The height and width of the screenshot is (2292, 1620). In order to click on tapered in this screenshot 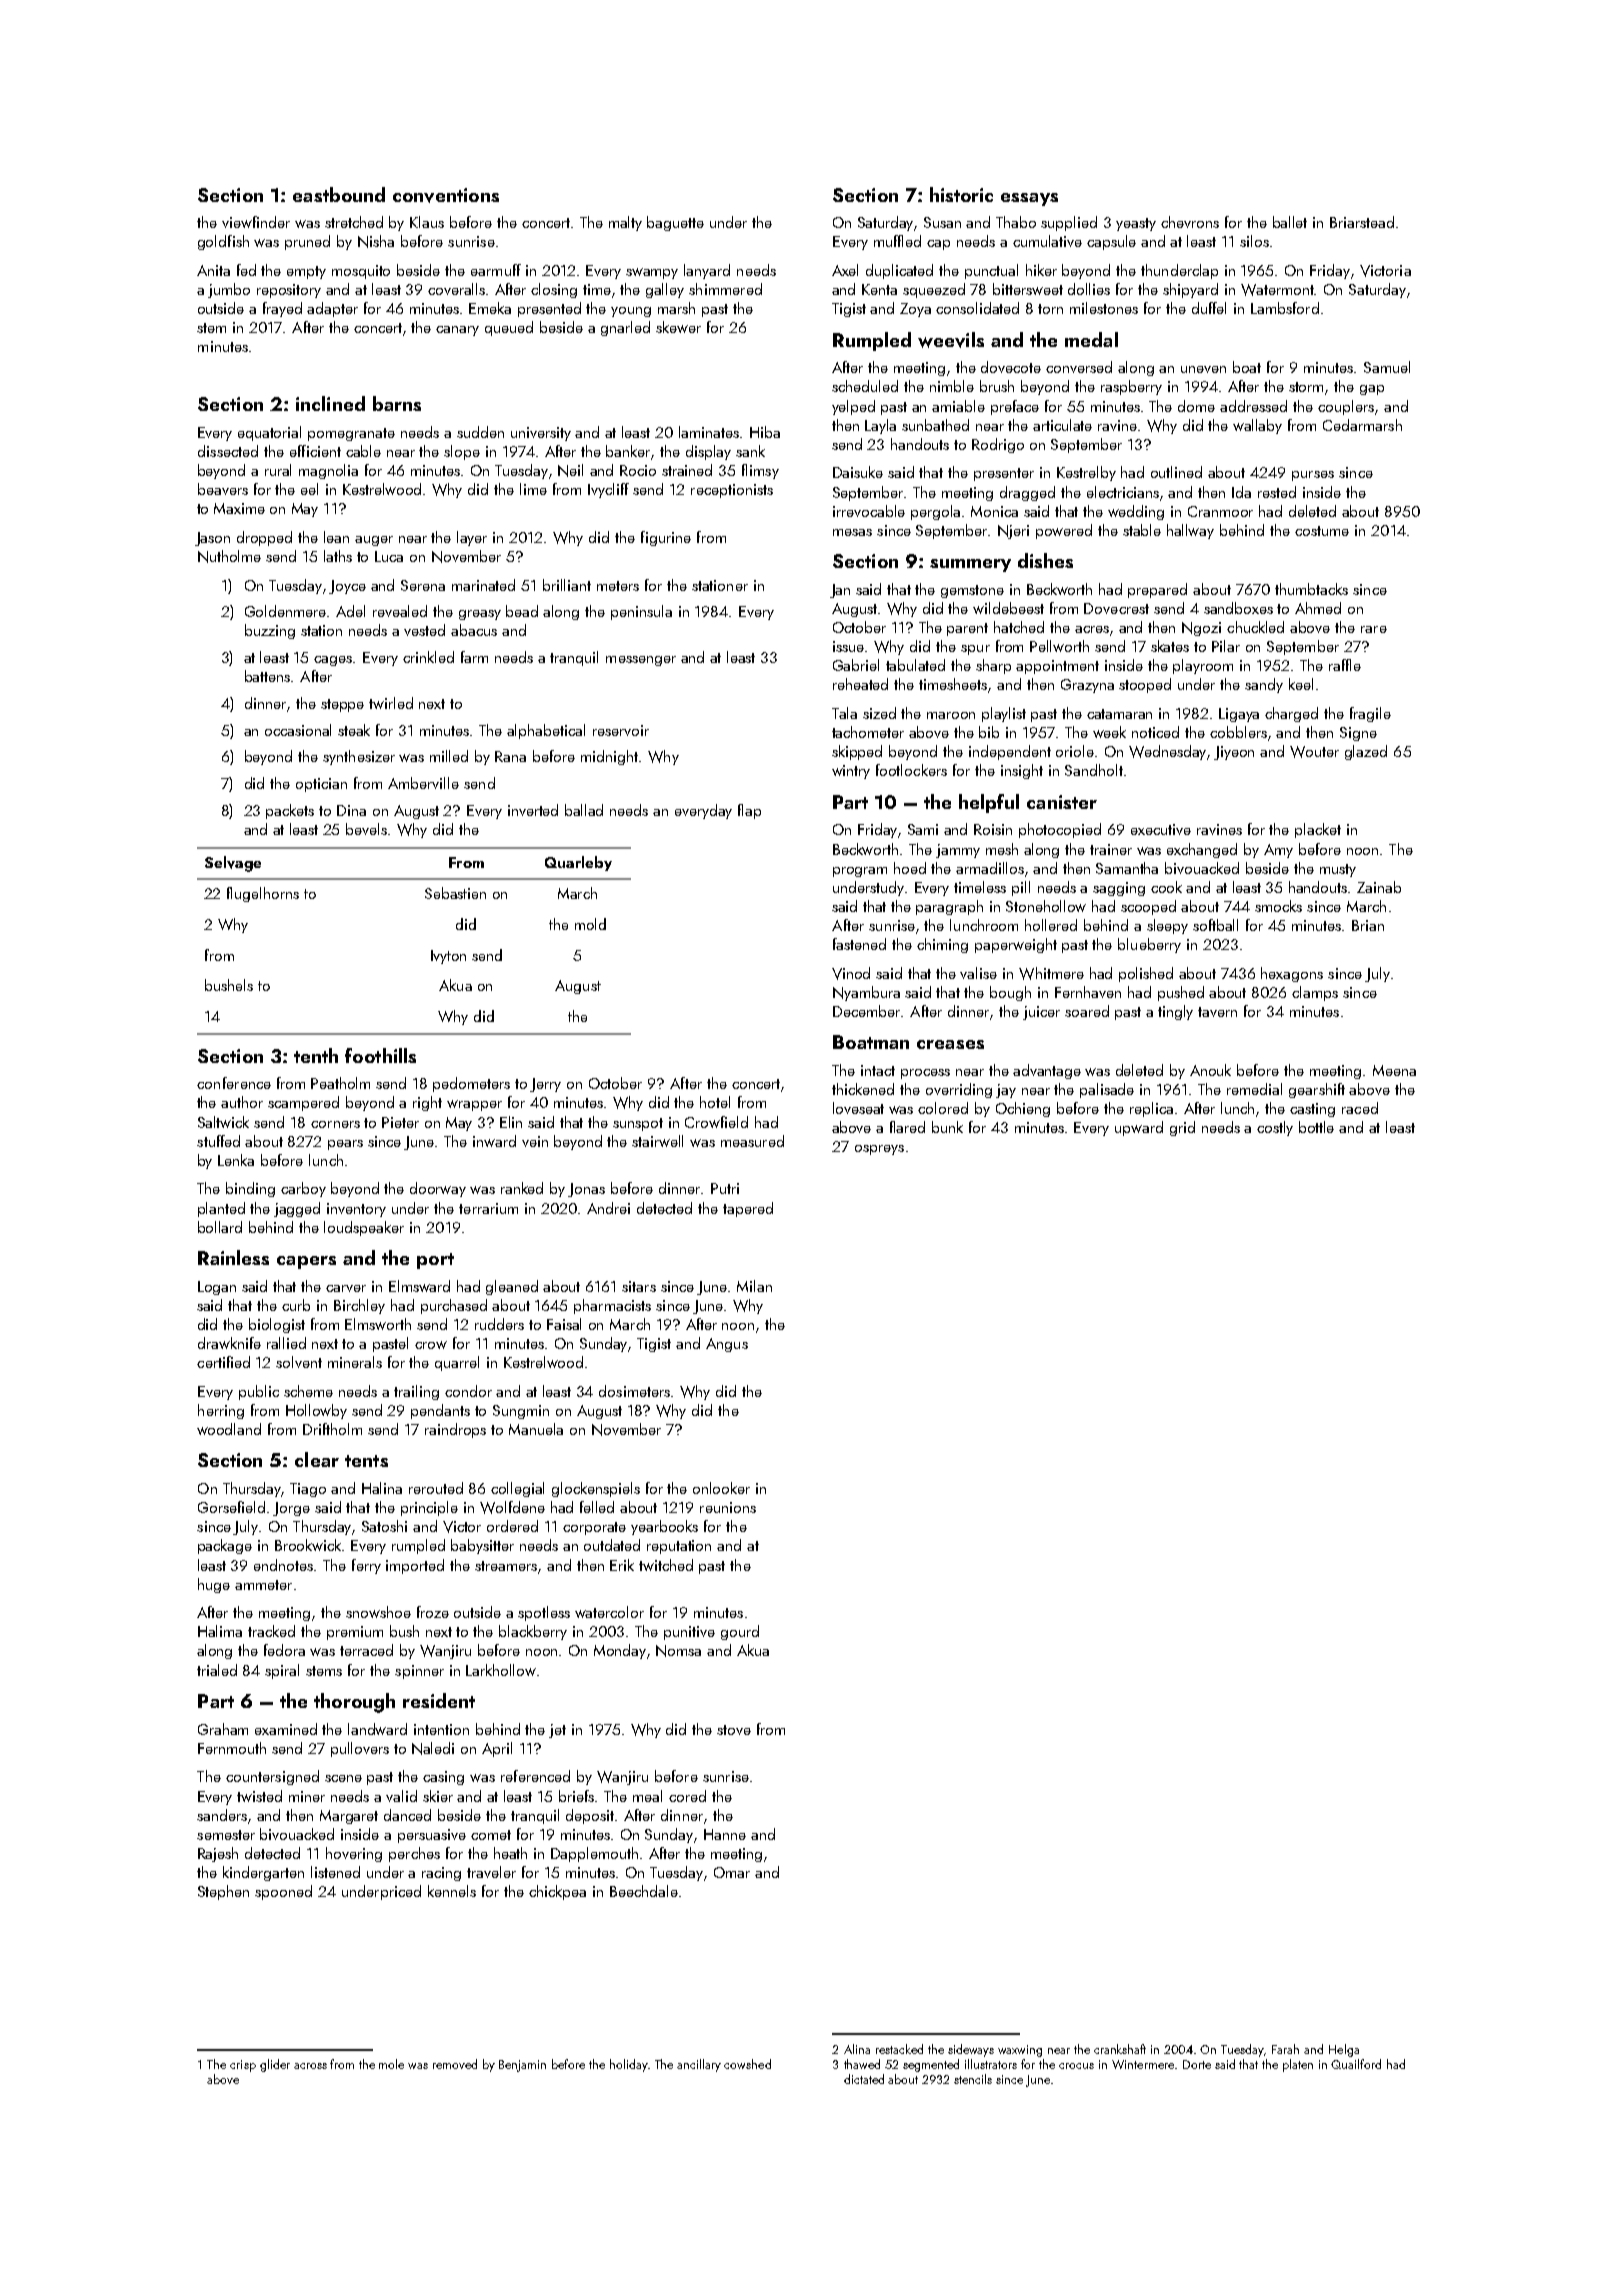, I will do `click(748, 1209)`.
